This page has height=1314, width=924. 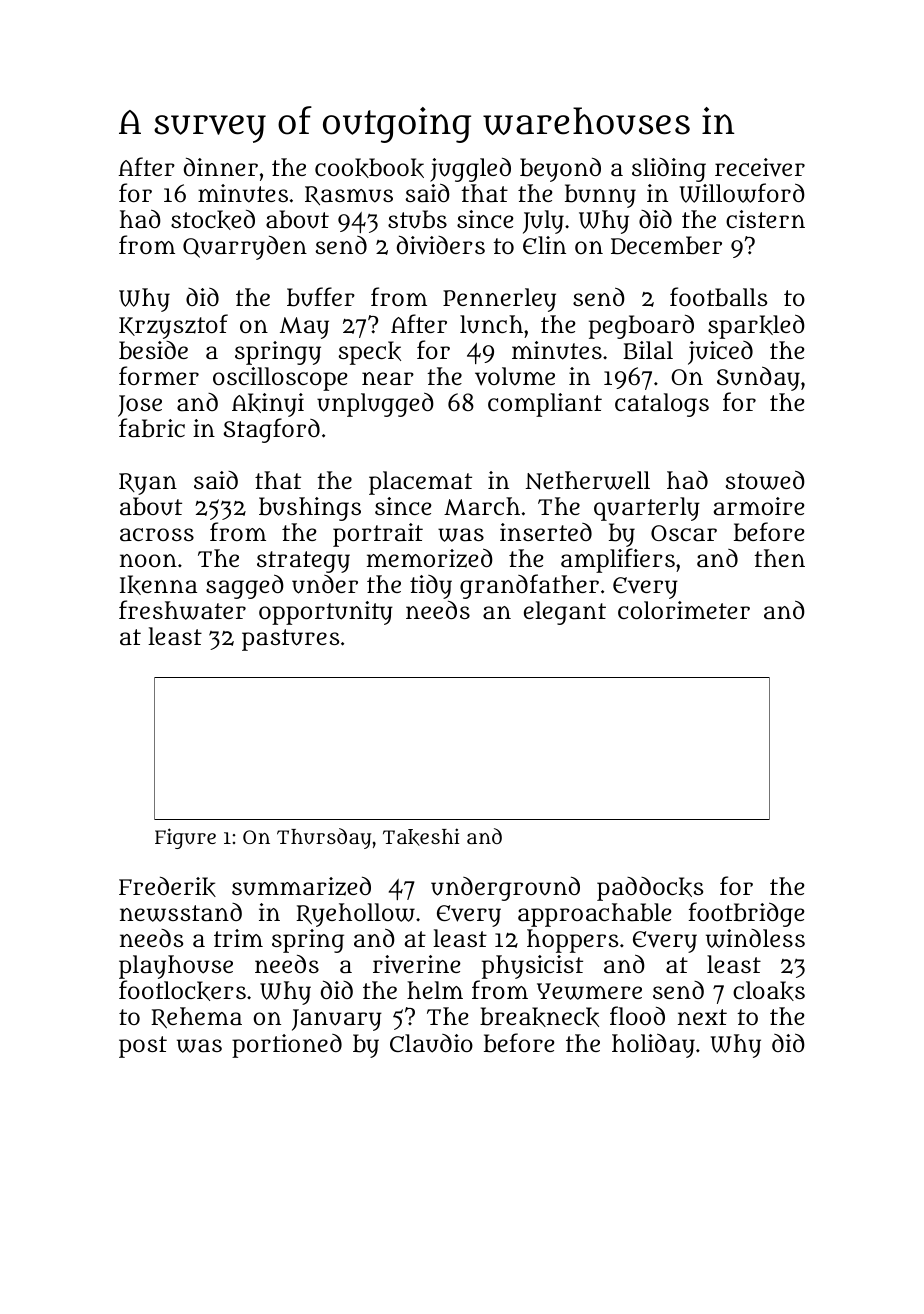 What do you see at coordinates (779, 558) in the page?
I see `then` at bounding box center [779, 558].
